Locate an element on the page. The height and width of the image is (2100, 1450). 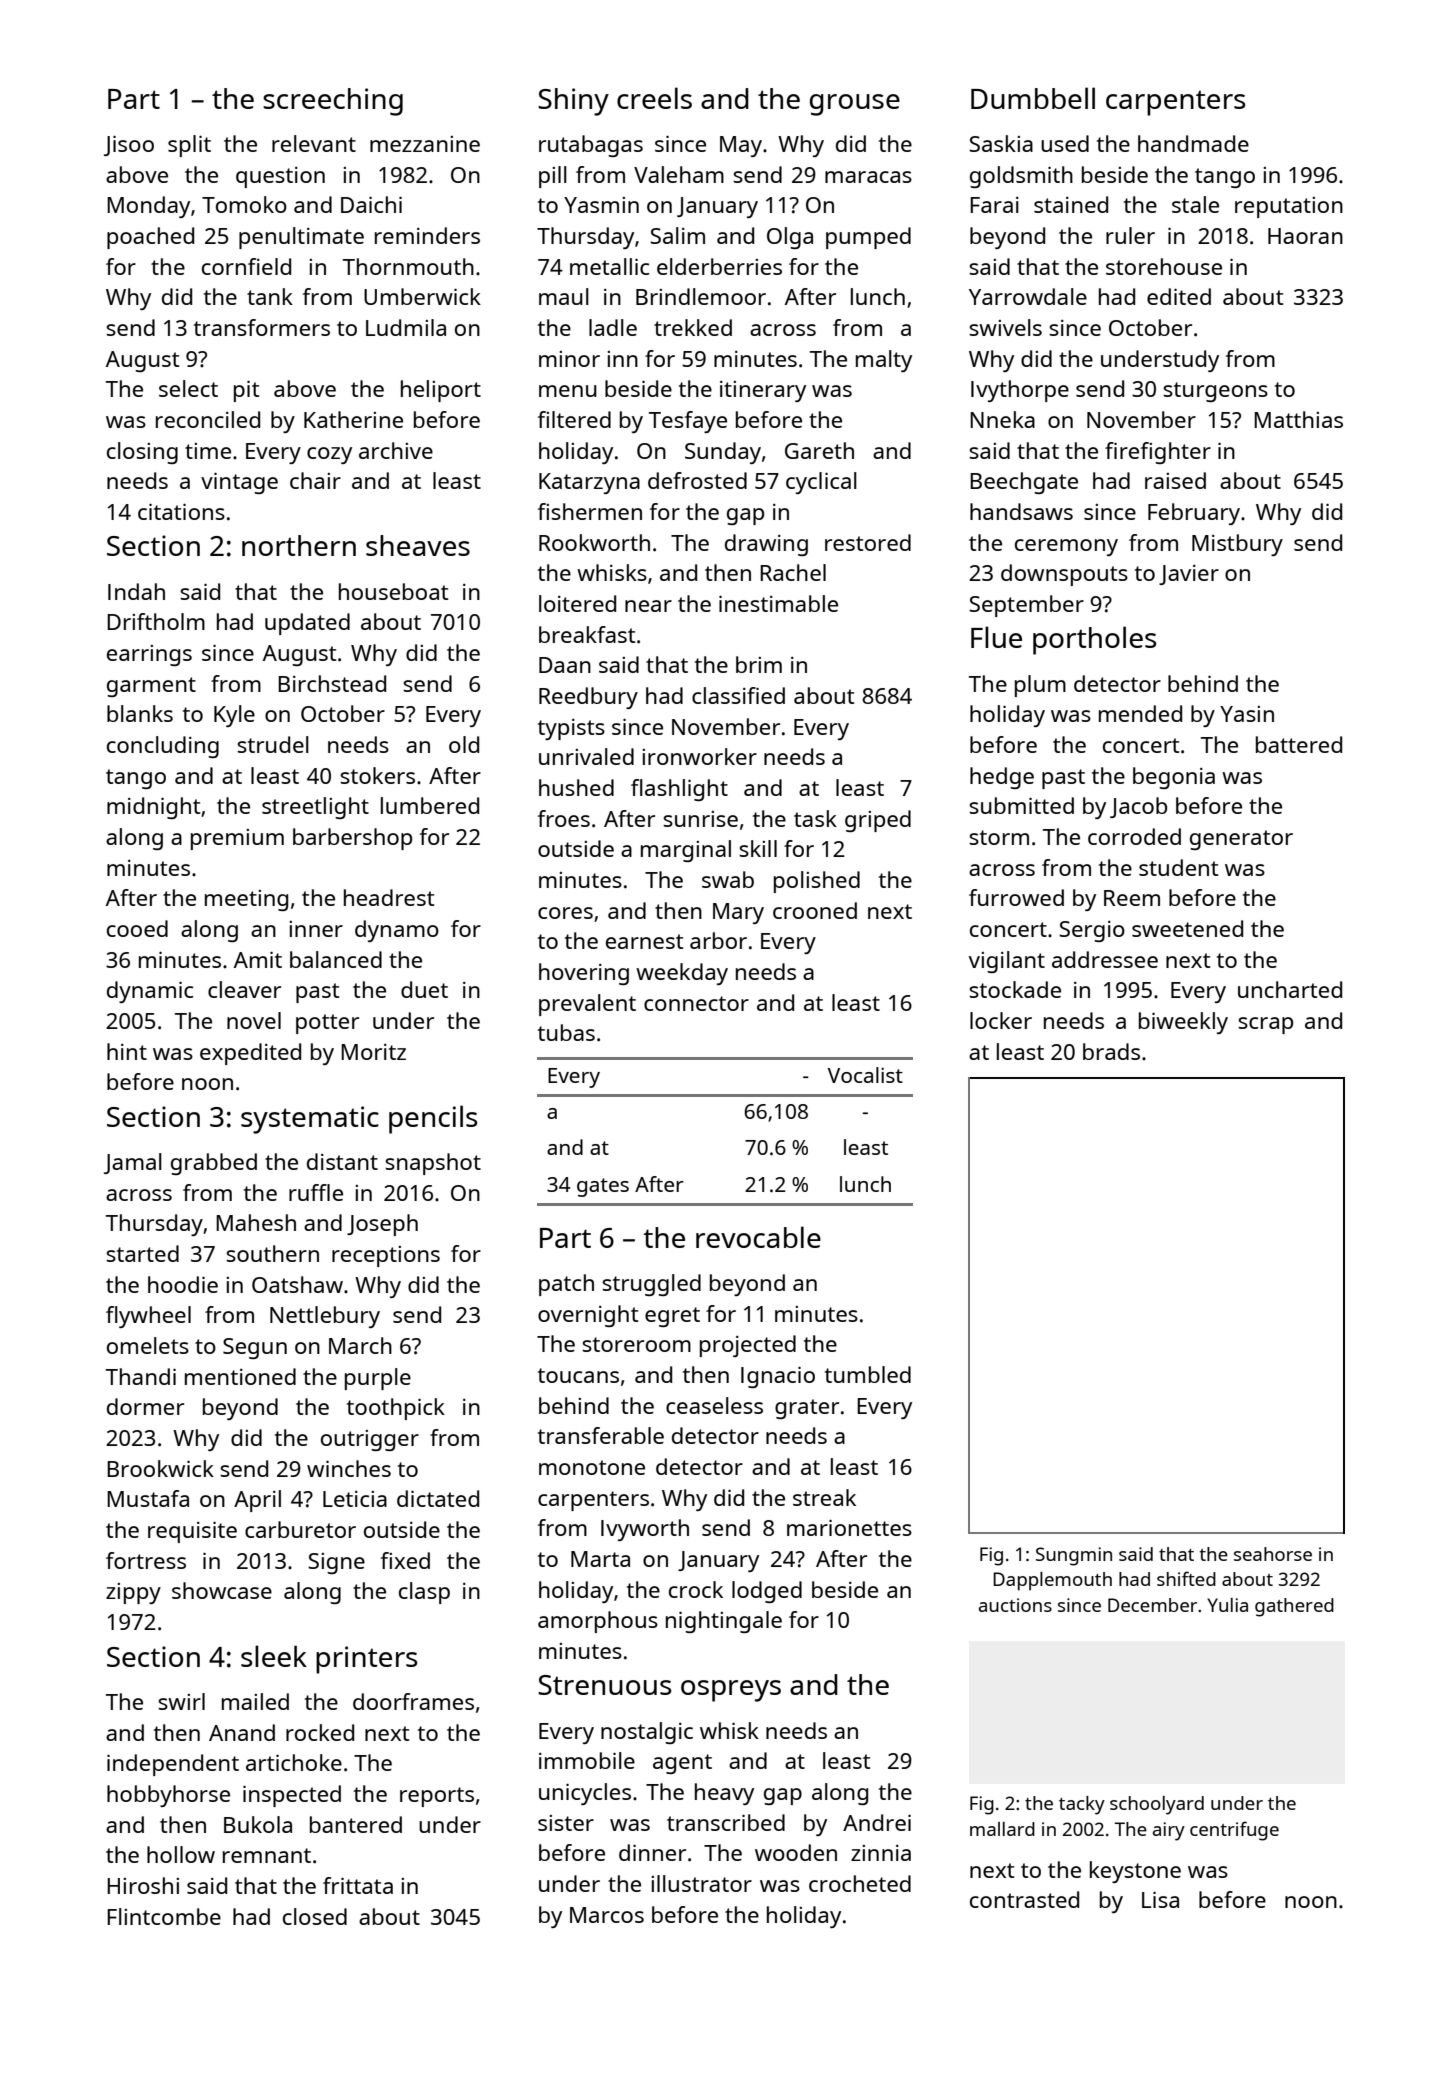
houseboat is located at coordinates (393, 591).
